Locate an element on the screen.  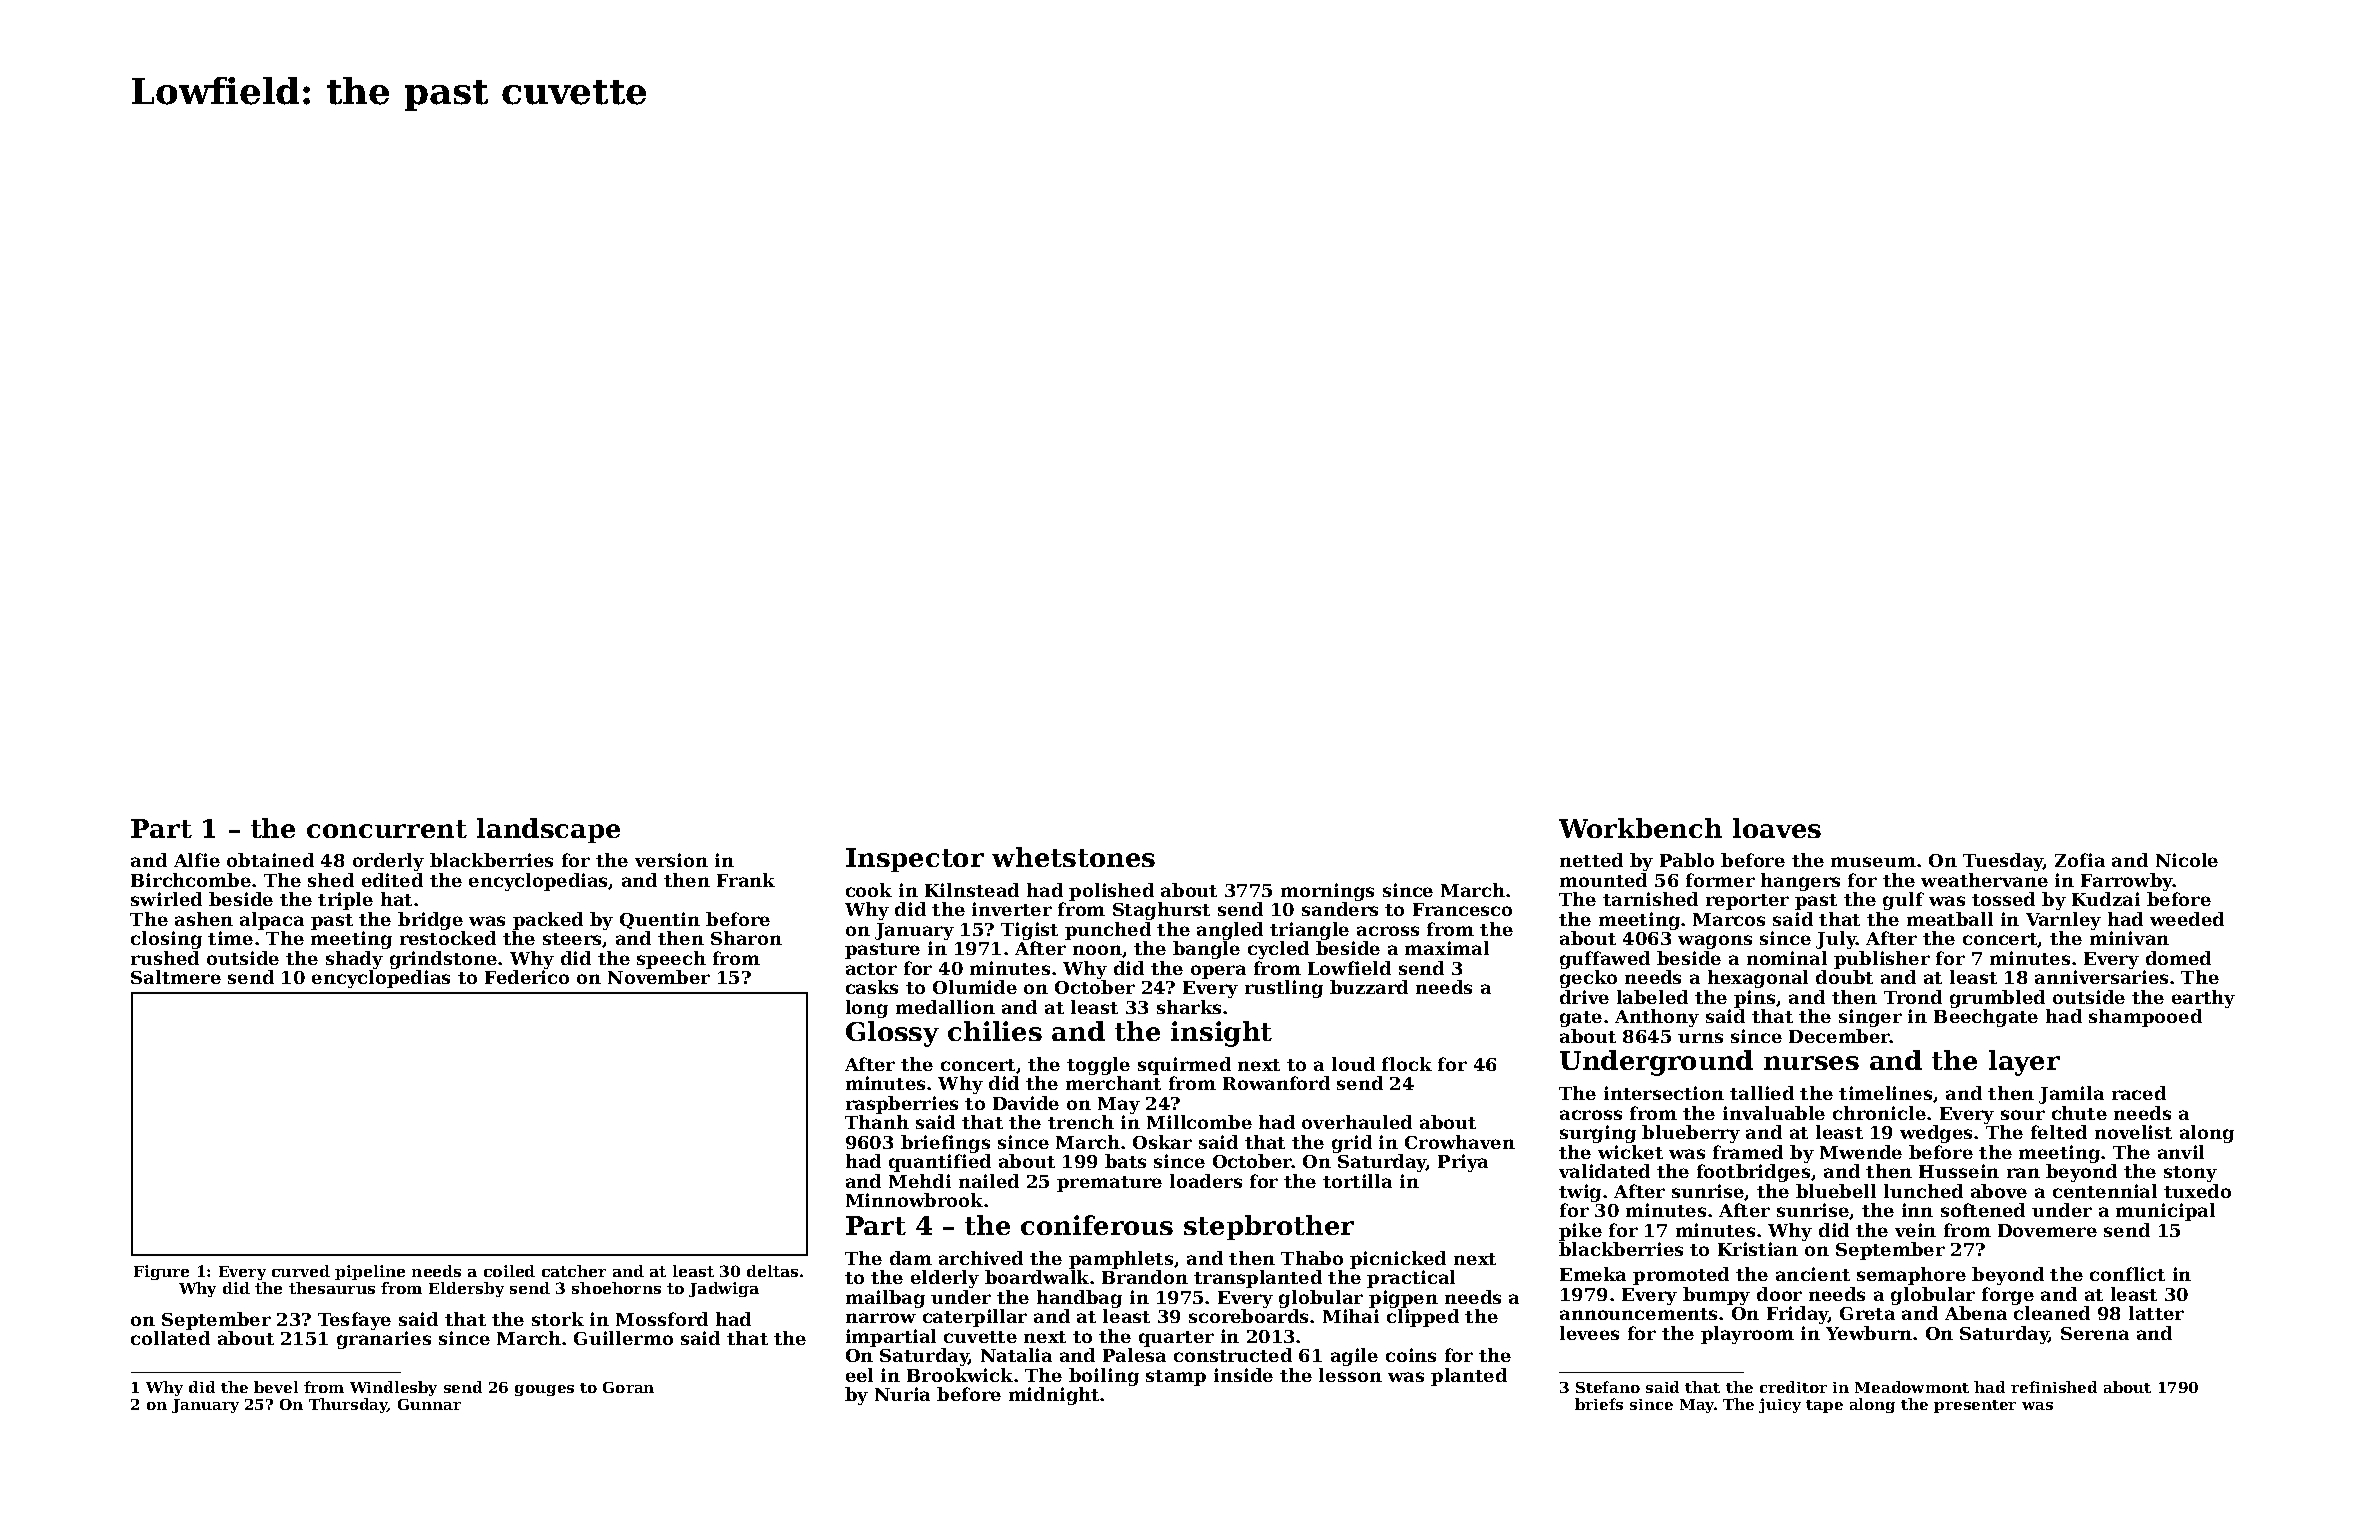
Thanh is located at coordinates (877, 1122).
